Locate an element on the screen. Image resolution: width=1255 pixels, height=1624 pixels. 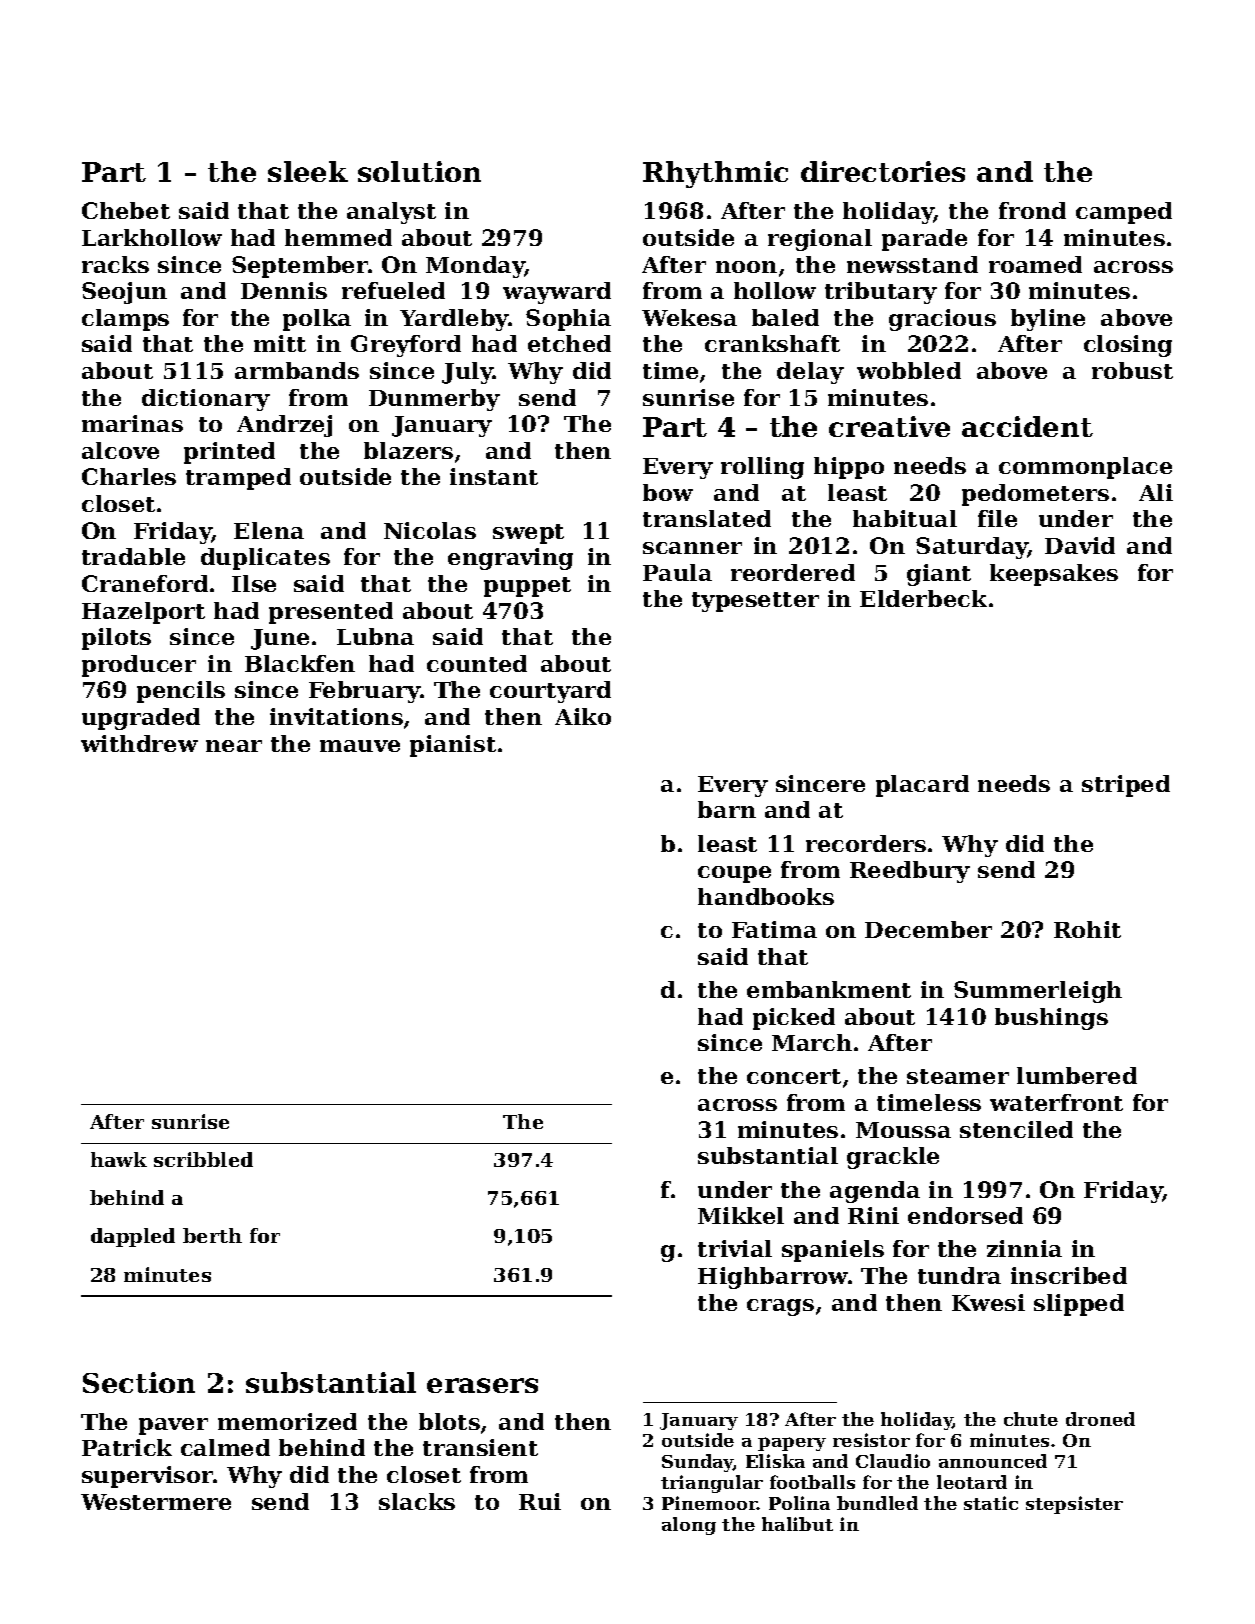
dappled is located at coordinates (133, 1237).
